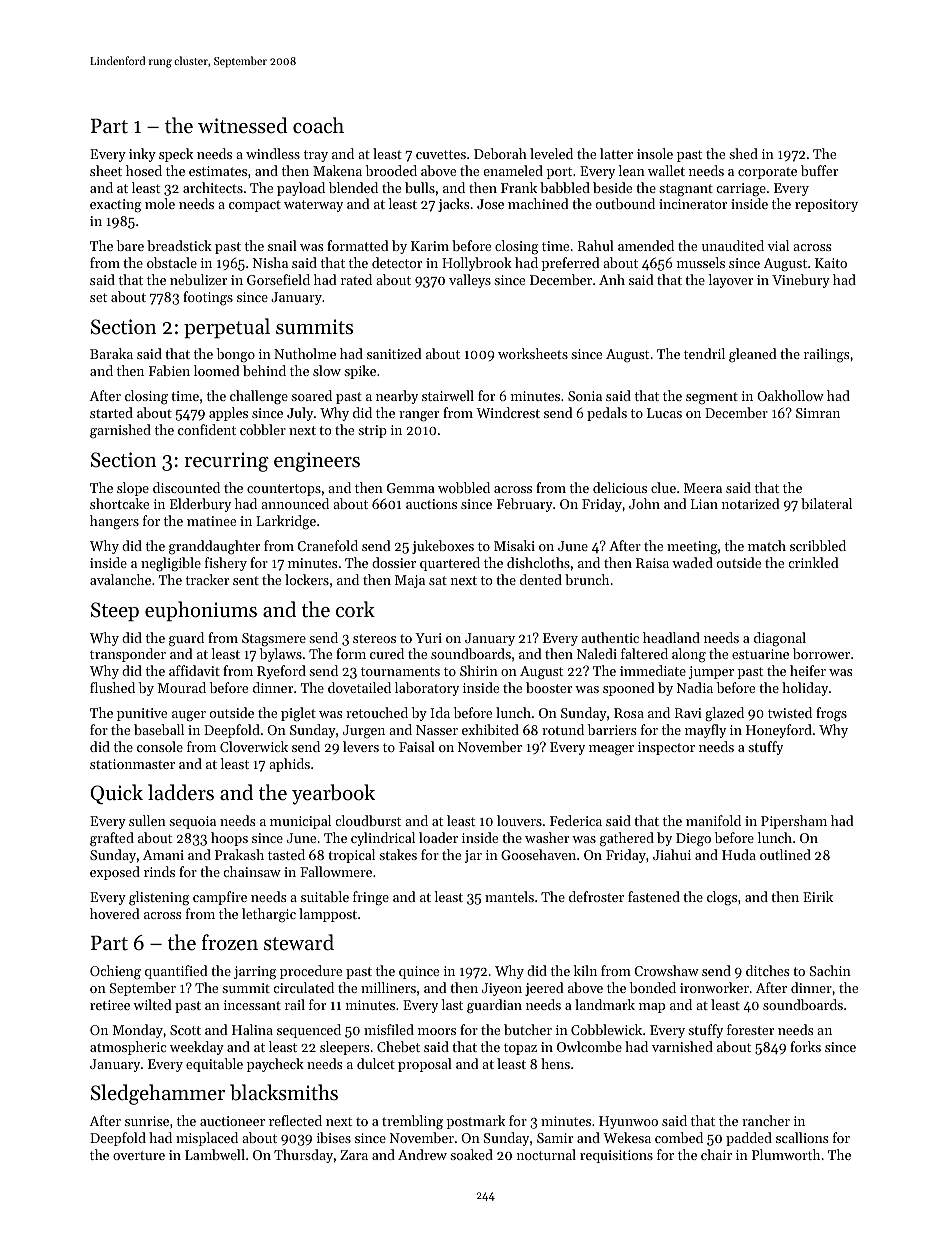  I want to click on buffer, so click(819, 170).
